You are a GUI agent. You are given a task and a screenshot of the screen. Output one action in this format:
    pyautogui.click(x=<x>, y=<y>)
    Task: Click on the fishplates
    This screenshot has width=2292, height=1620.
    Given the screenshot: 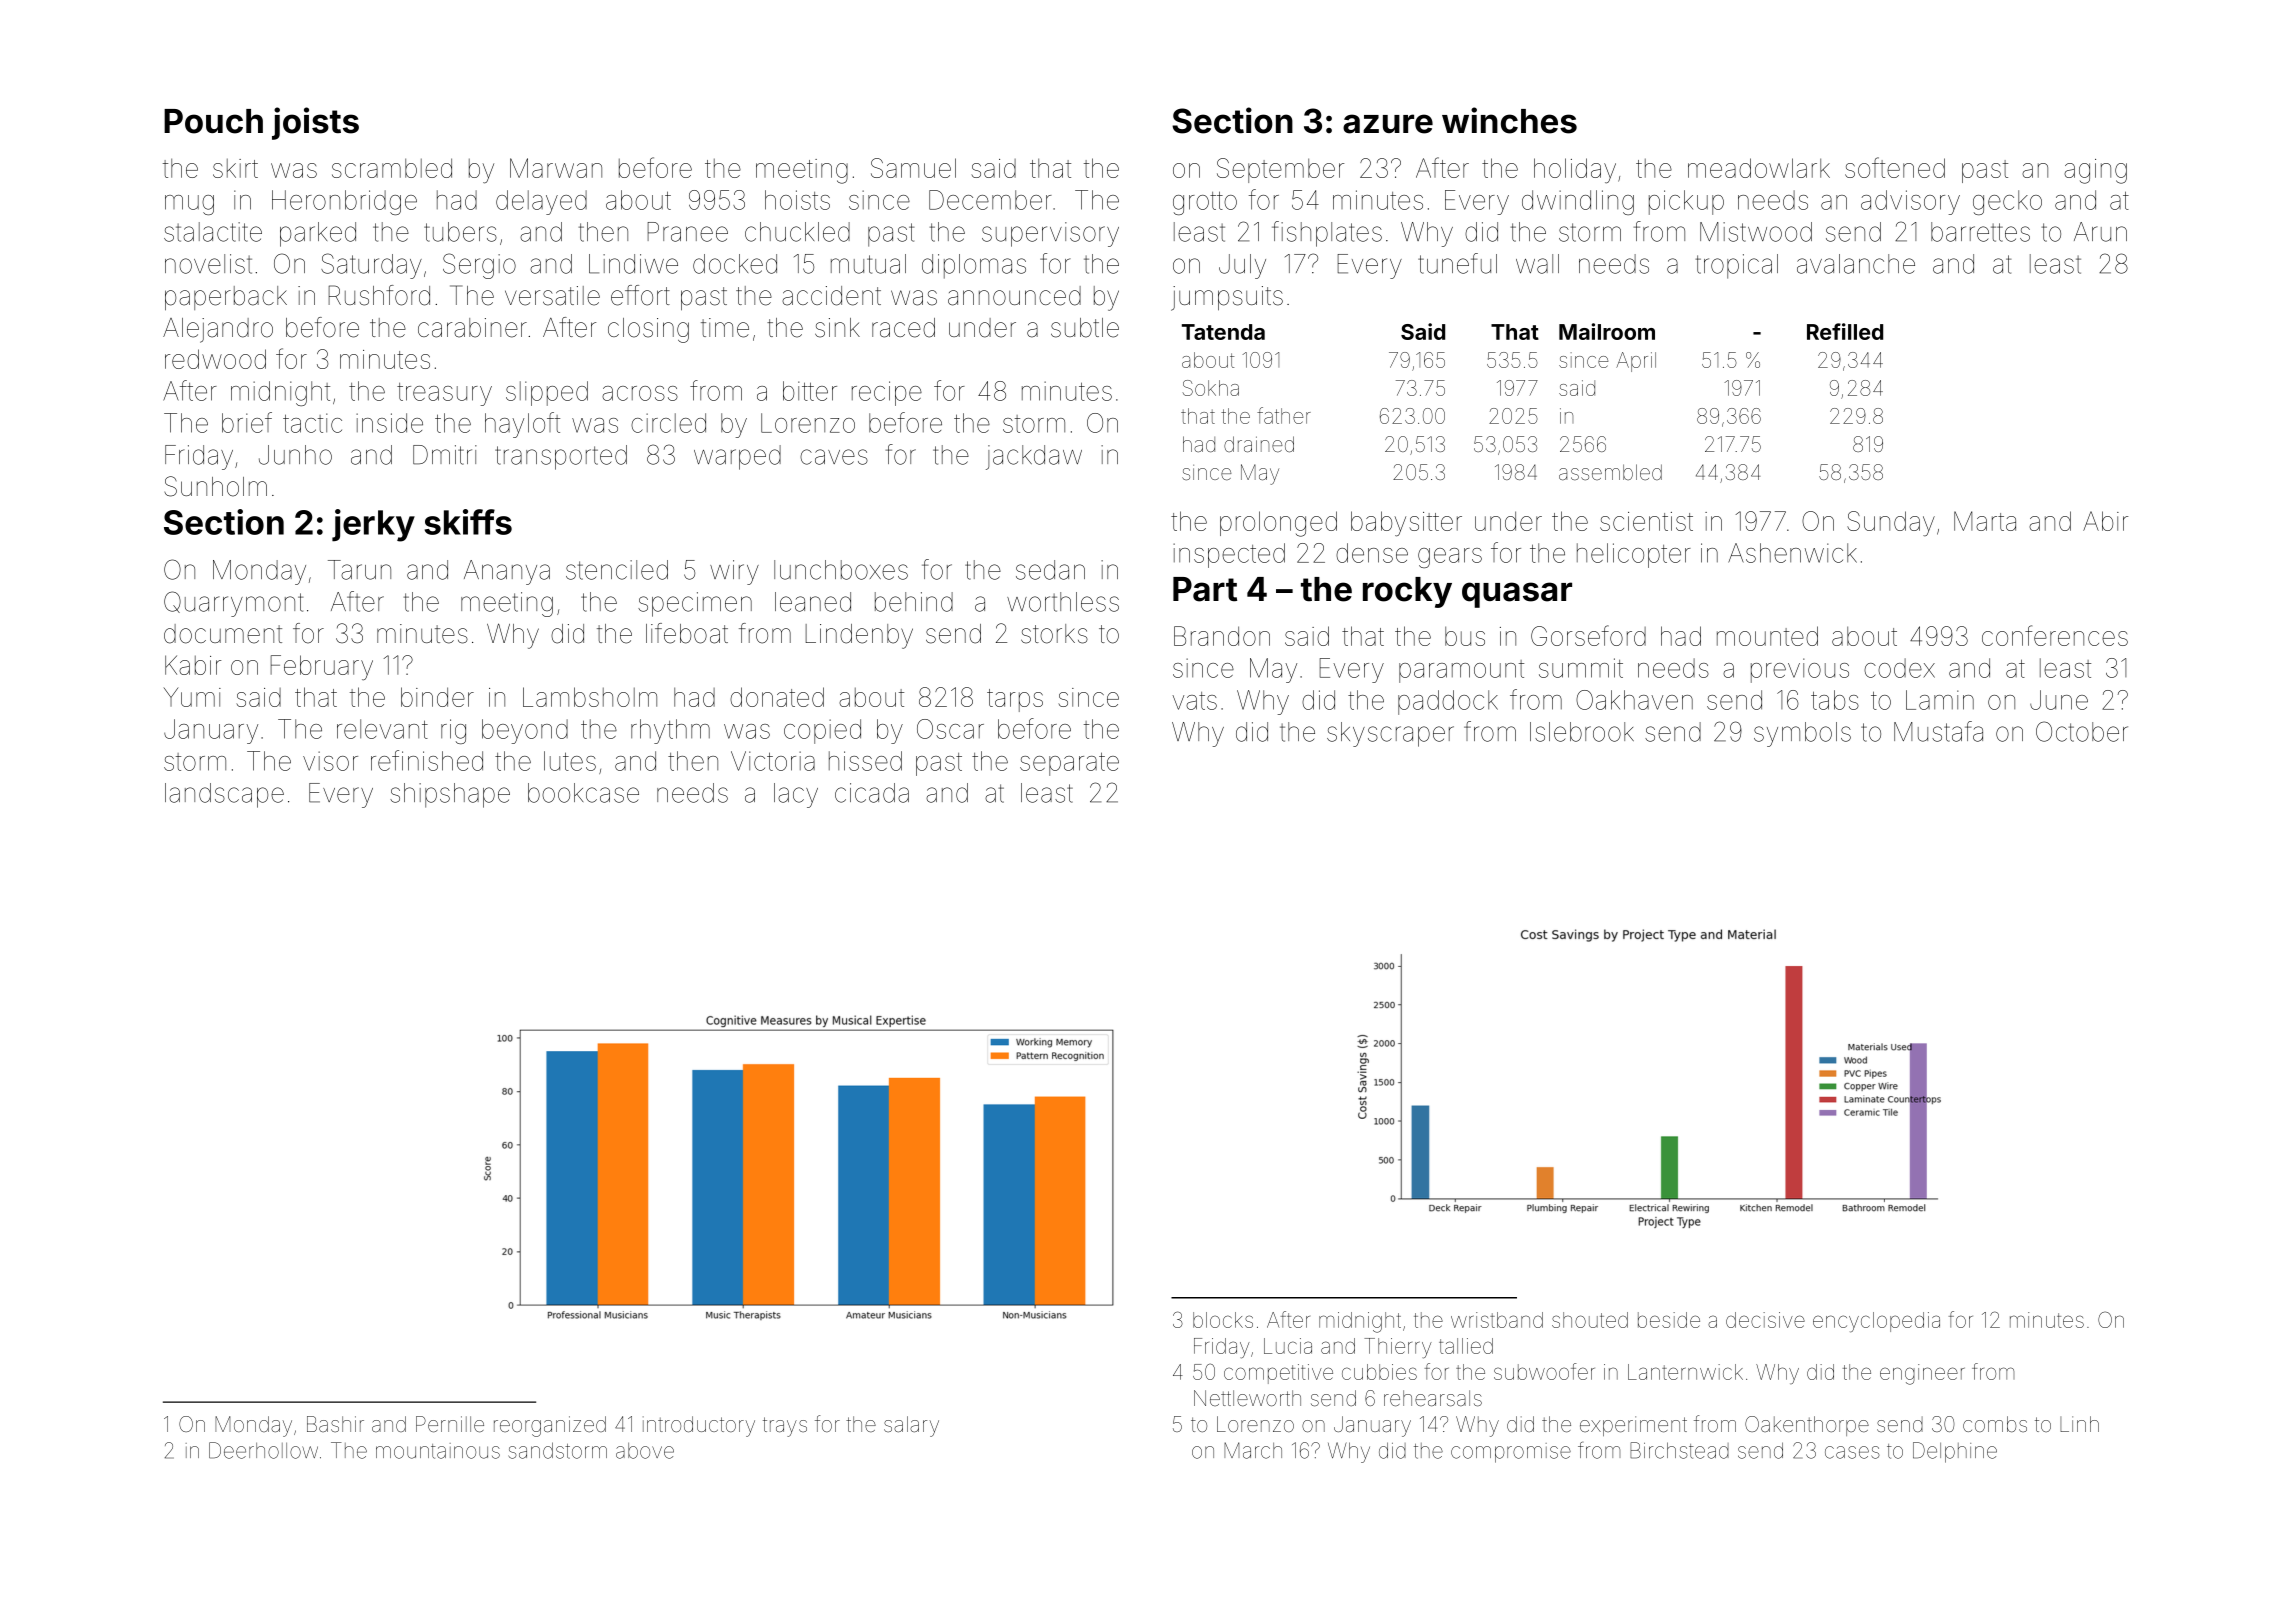 What is the action you would take?
    pyautogui.click(x=1327, y=234)
